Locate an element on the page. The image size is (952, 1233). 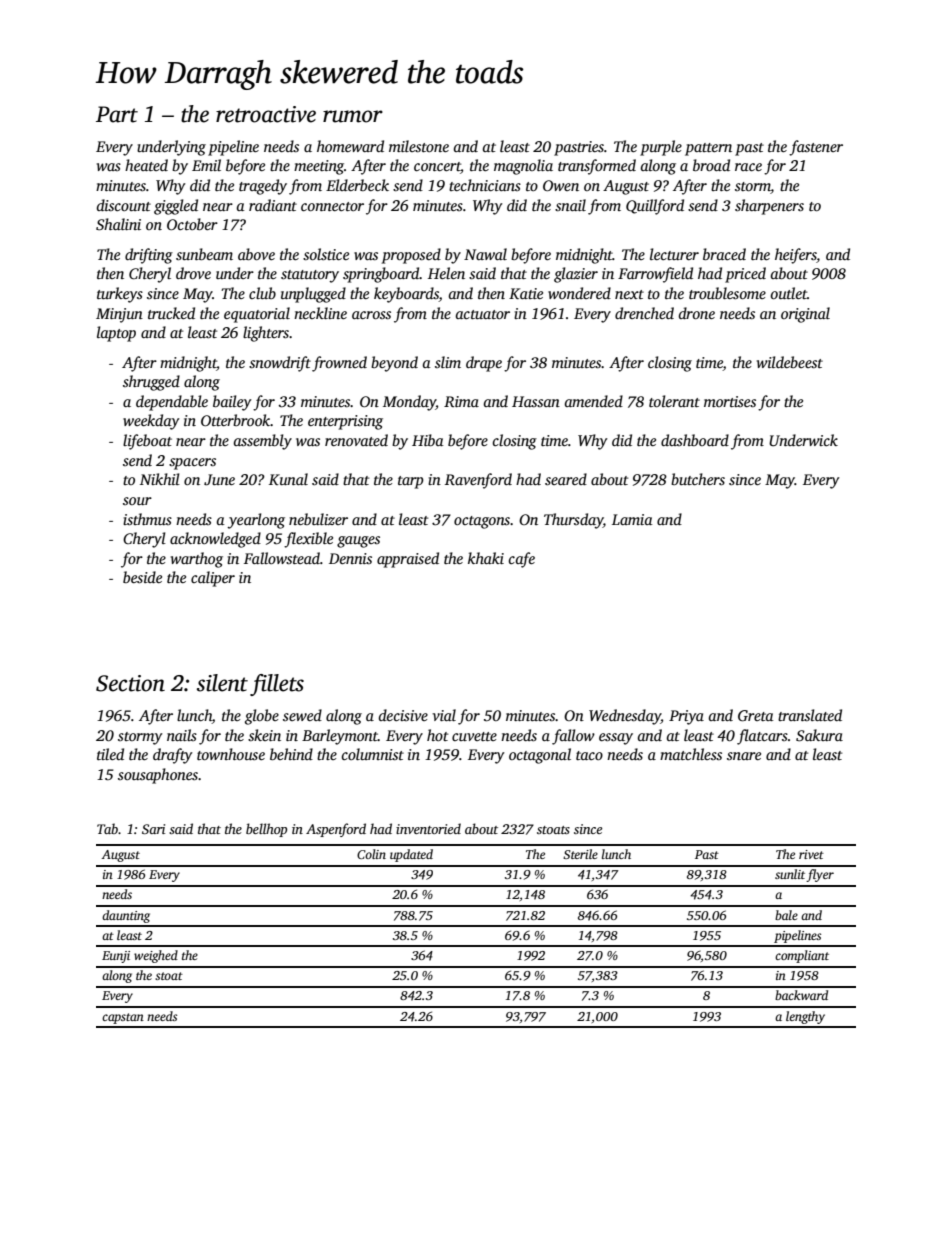
decisive is located at coordinates (403, 715).
